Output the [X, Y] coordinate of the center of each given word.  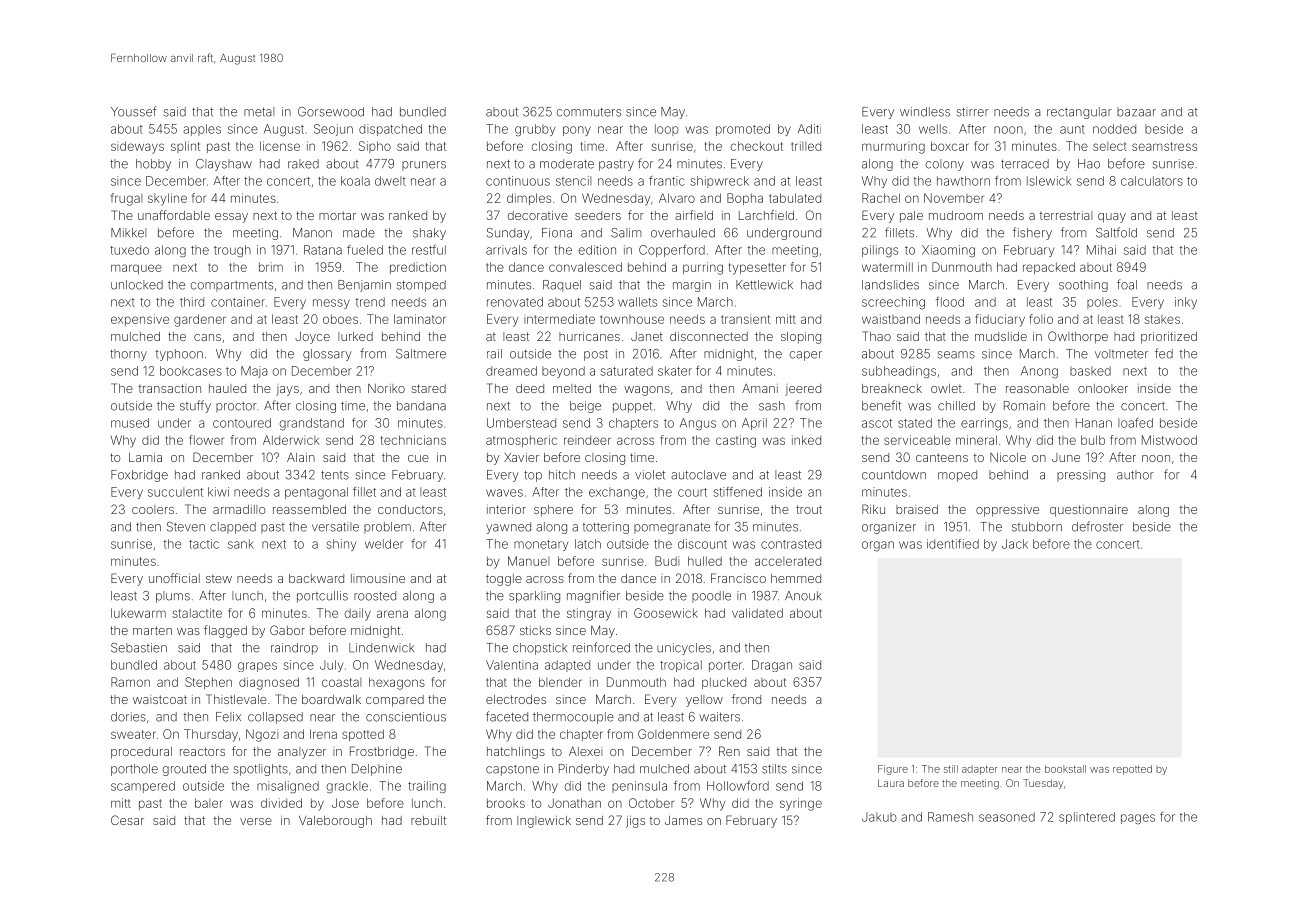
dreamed [511, 371]
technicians [413, 440]
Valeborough [335, 822]
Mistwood [1169, 440]
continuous [518, 181]
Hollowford [738, 786]
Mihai [1101, 250]
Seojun [333, 130]
